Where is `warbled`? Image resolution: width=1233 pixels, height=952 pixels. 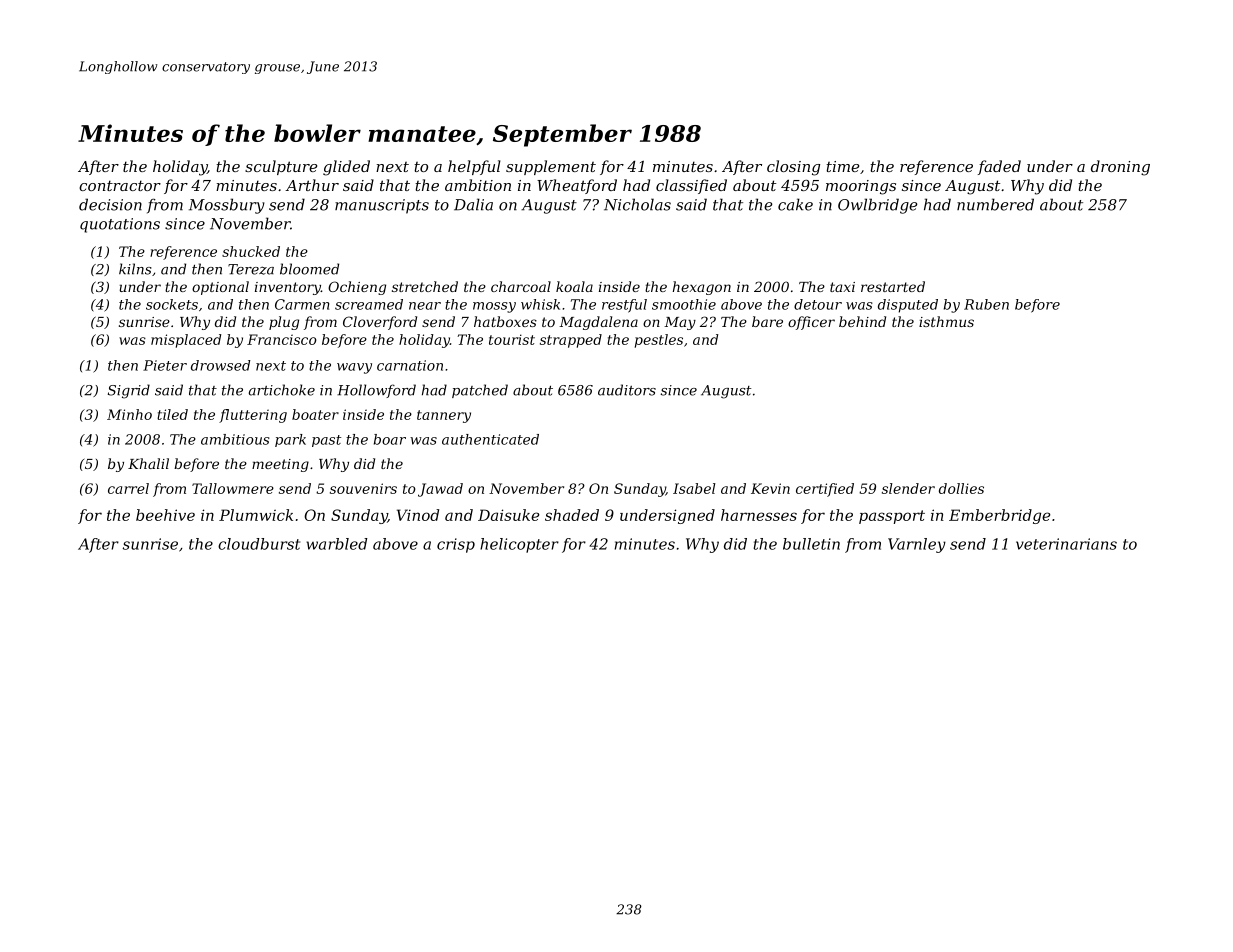 warbled is located at coordinates (337, 544).
